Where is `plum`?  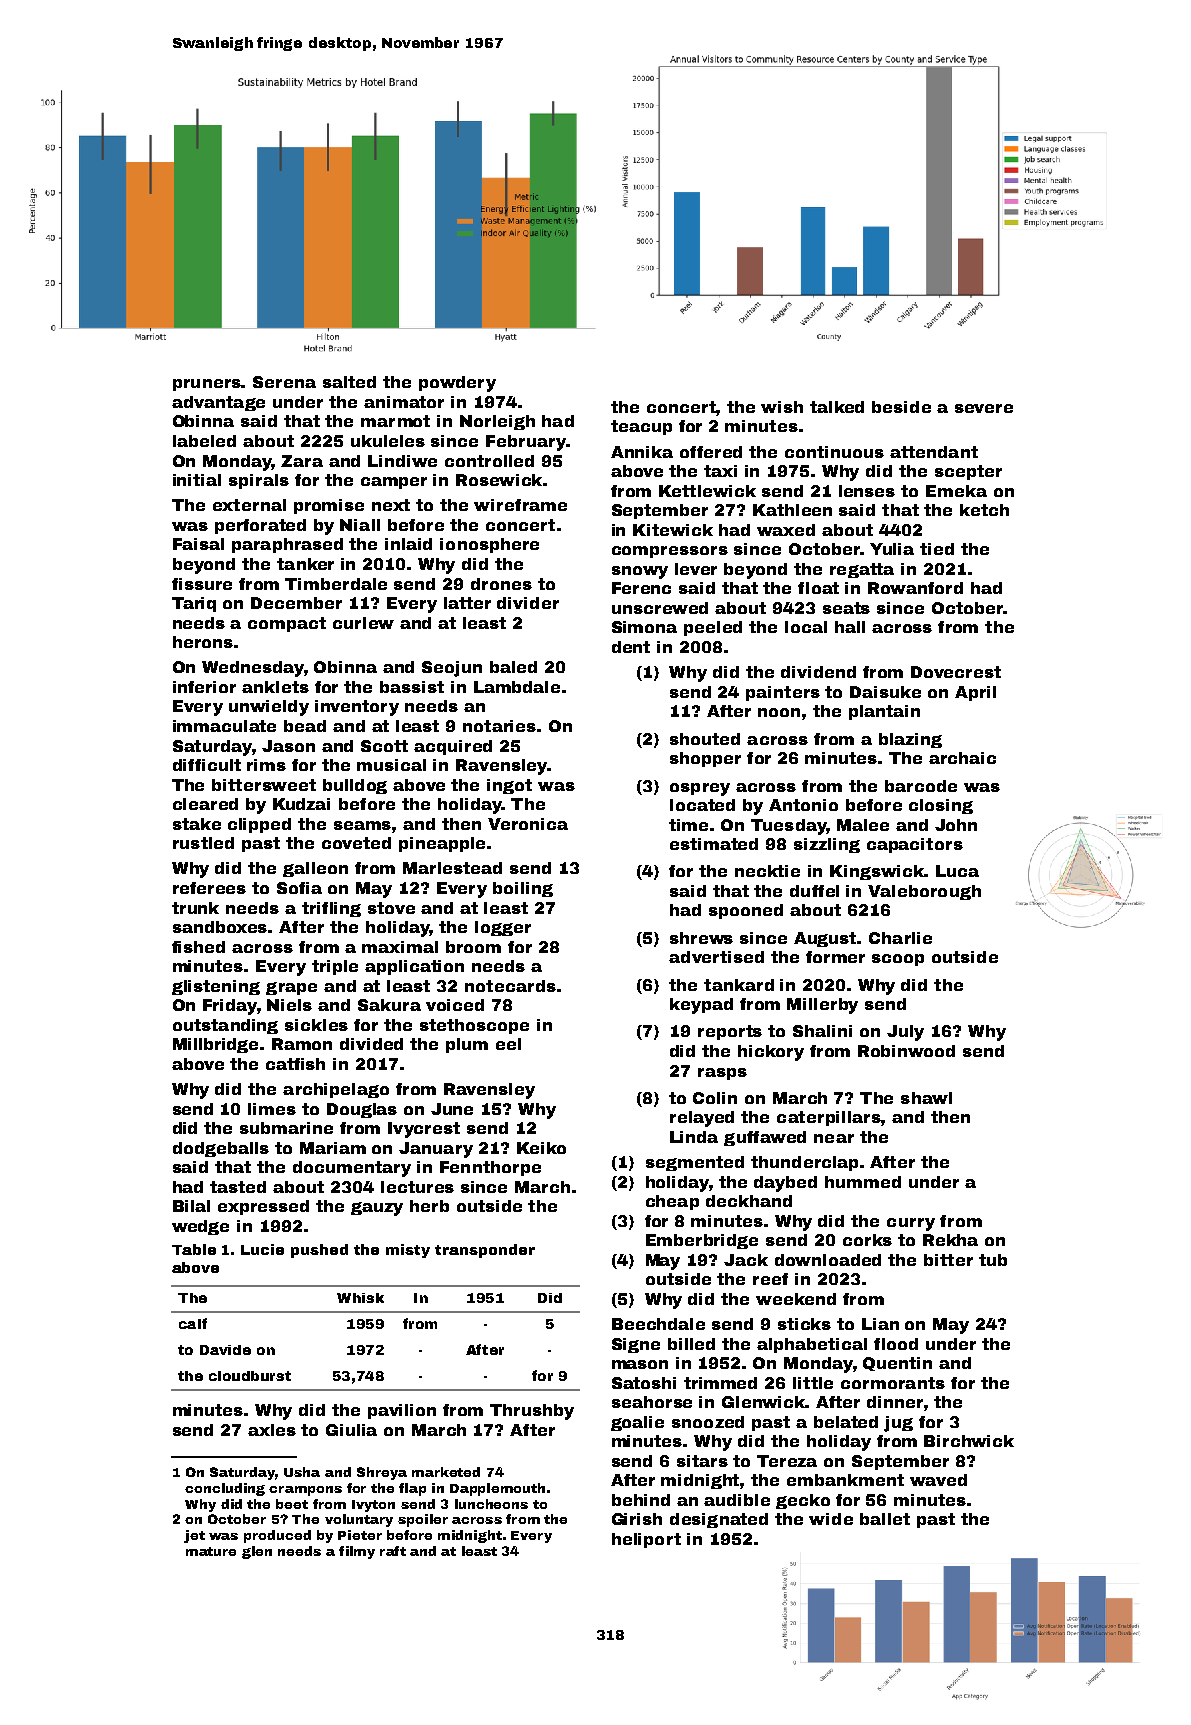 plum is located at coordinates (467, 1045).
